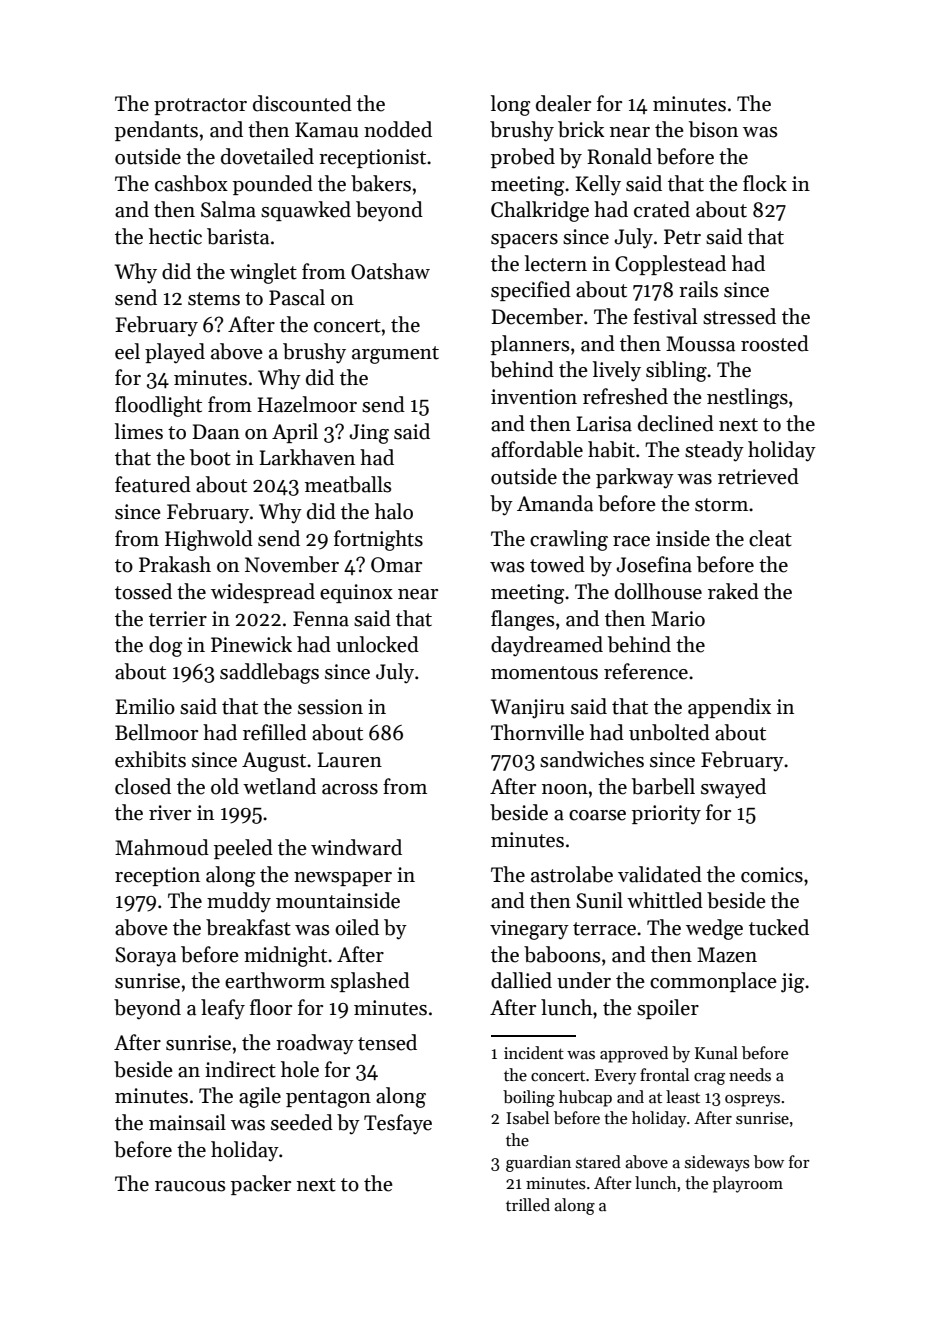  Describe the element at coordinates (178, 619) in the document. I see `terrier` at that location.
